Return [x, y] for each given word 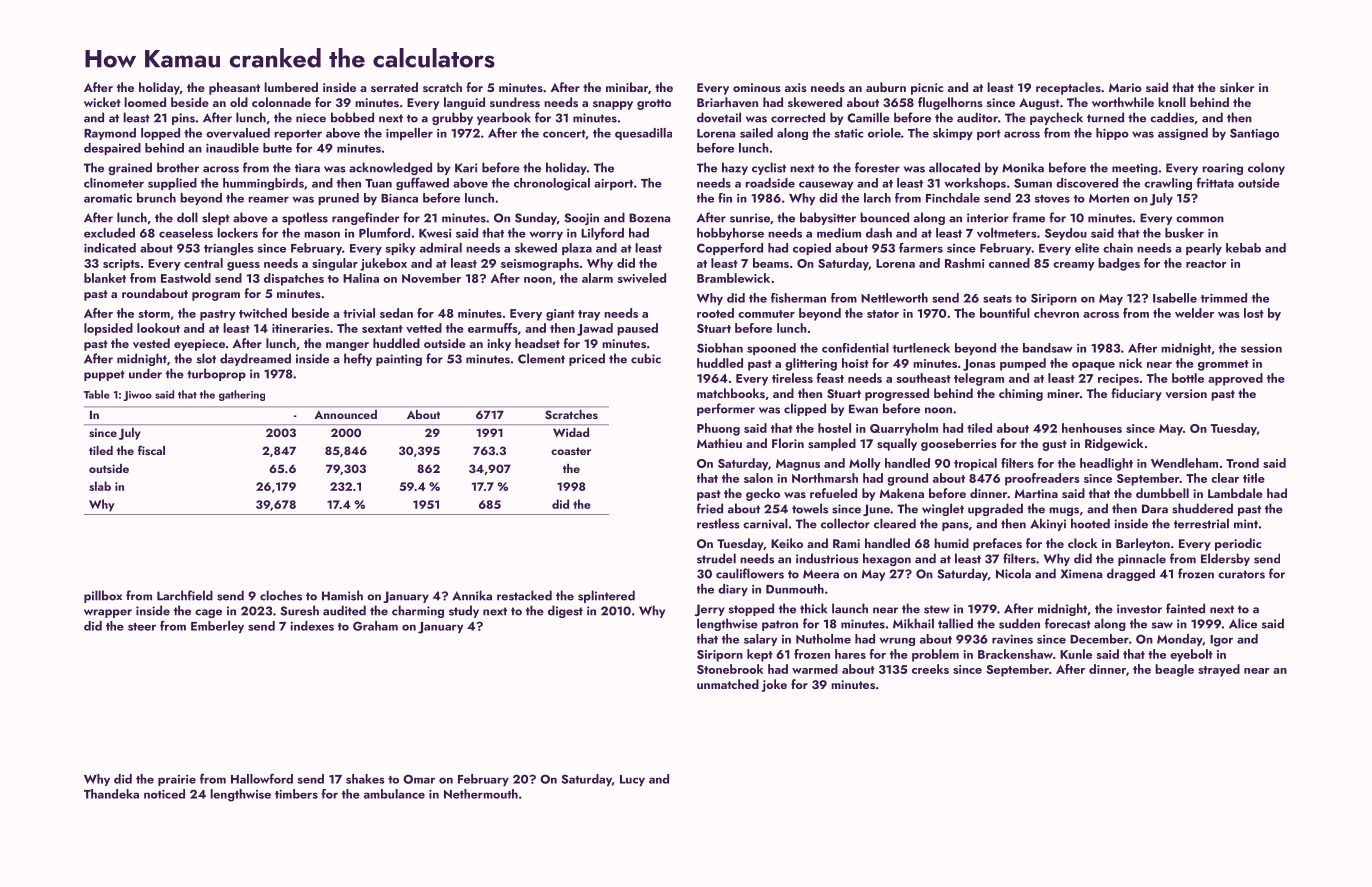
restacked [524, 595]
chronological [552, 184]
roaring [1222, 169]
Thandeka [111, 794]
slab [100, 486]
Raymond [110, 134]
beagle [1174, 670]
